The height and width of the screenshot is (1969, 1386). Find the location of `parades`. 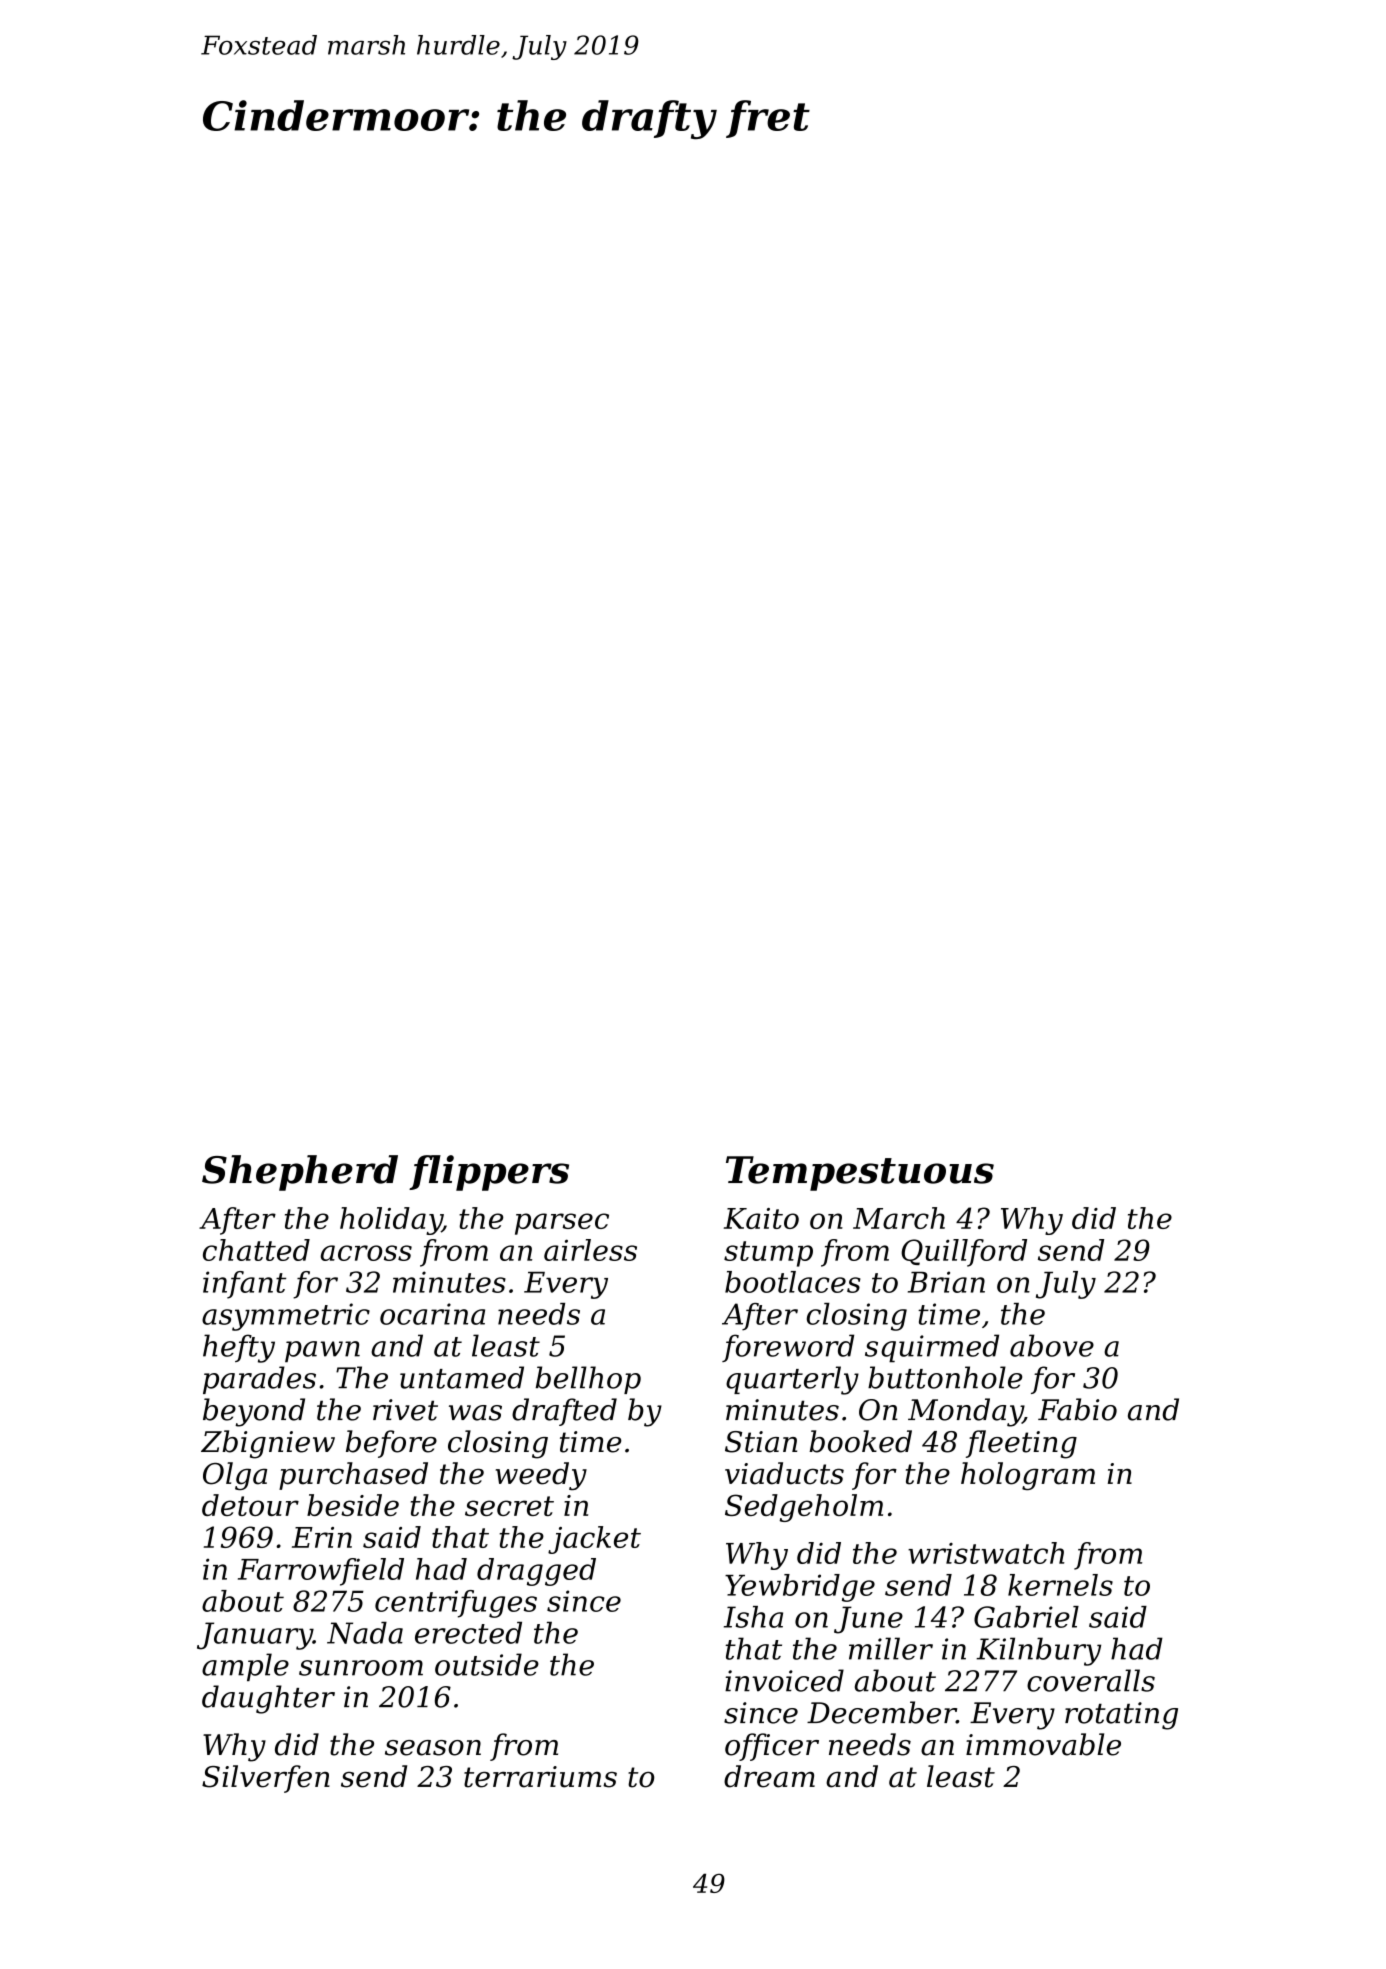

parades is located at coordinates (259, 1380).
